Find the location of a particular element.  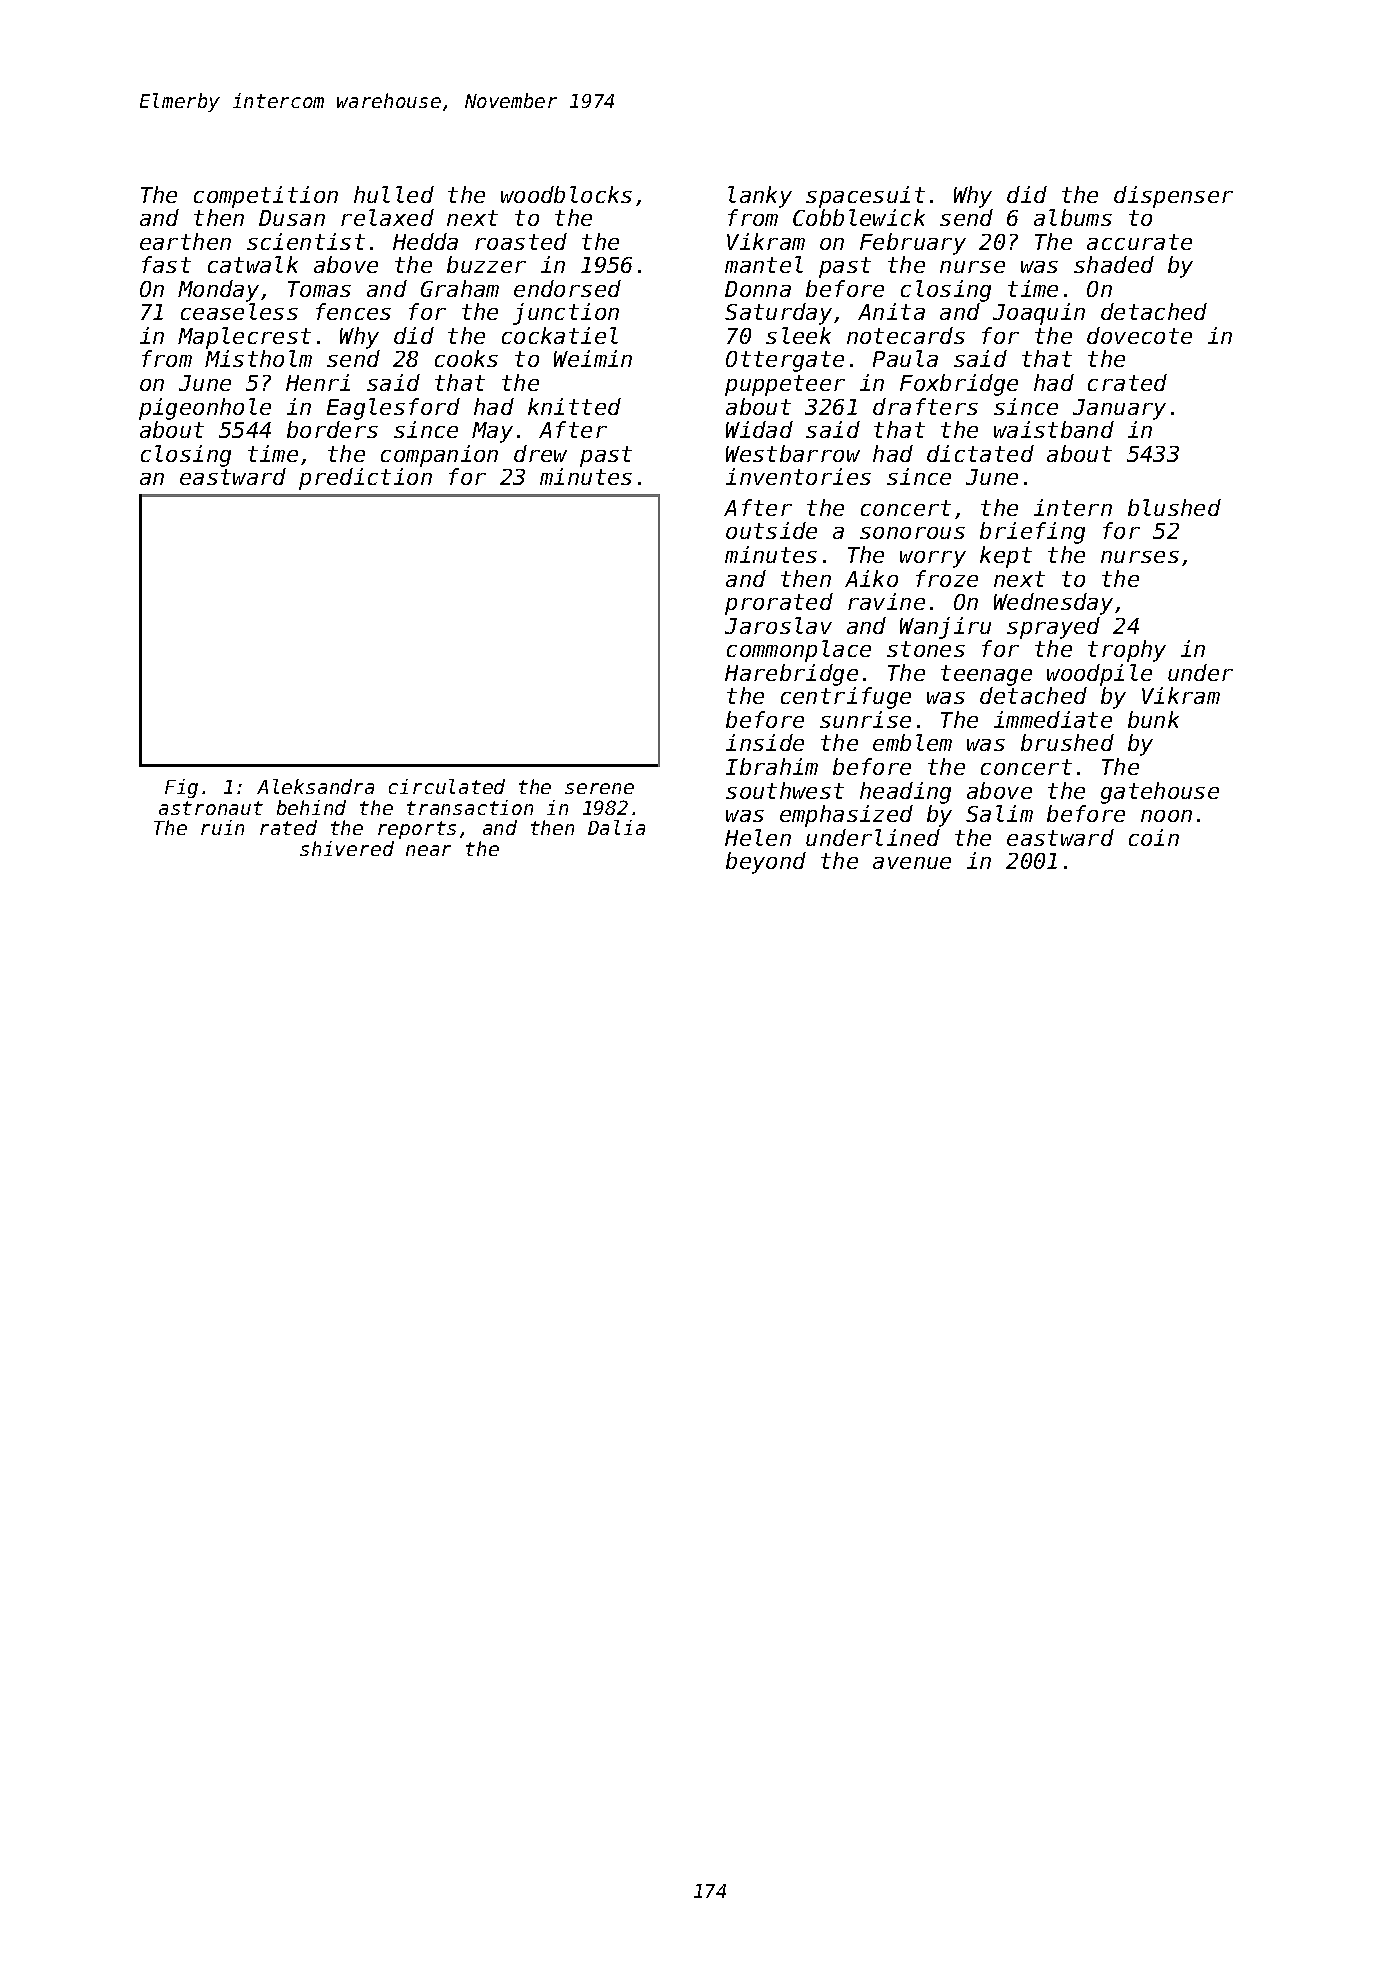

competition is located at coordinates (266, 197).
